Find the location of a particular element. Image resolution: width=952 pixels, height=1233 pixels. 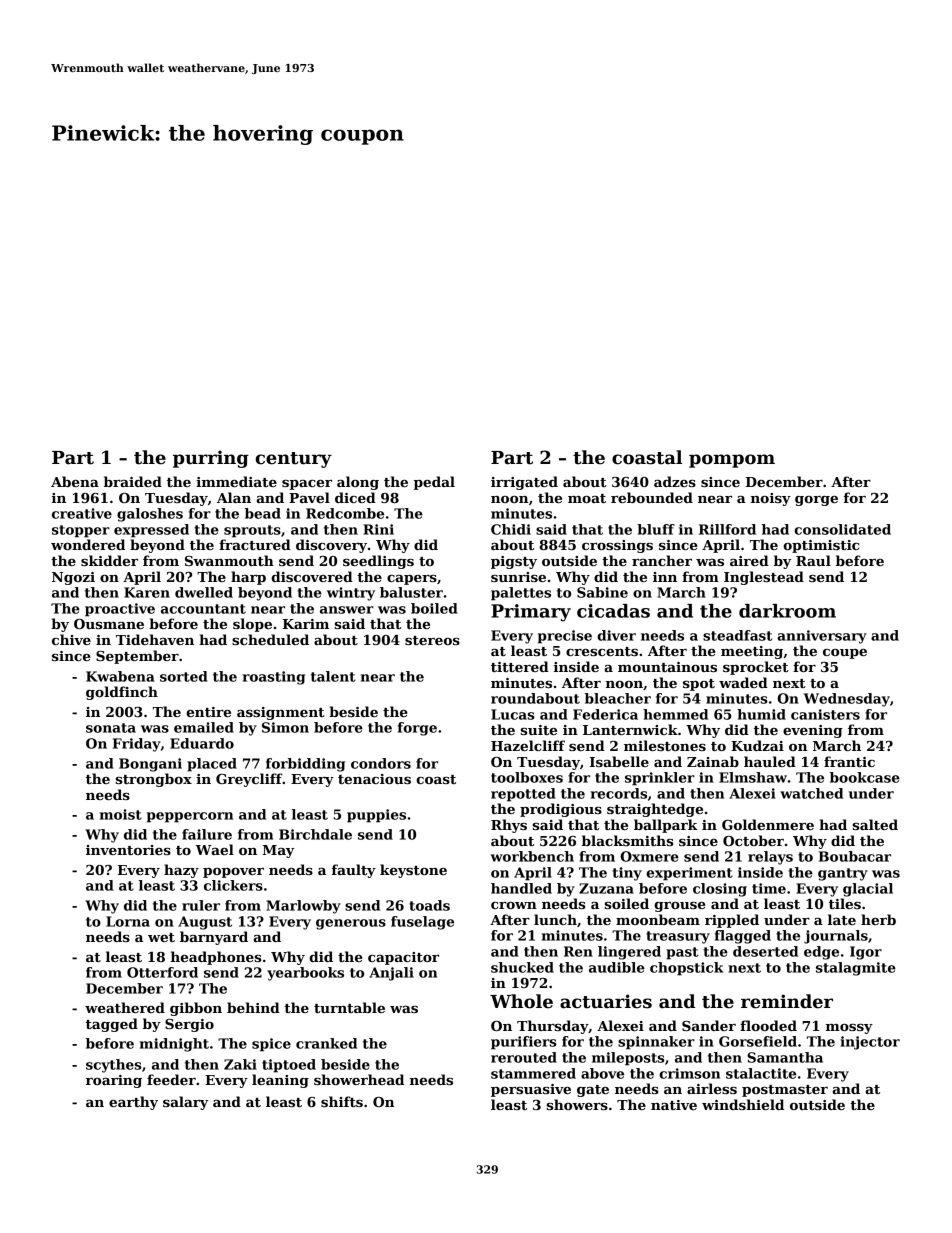

Tidehaven is located at coordinates (155, 639).
